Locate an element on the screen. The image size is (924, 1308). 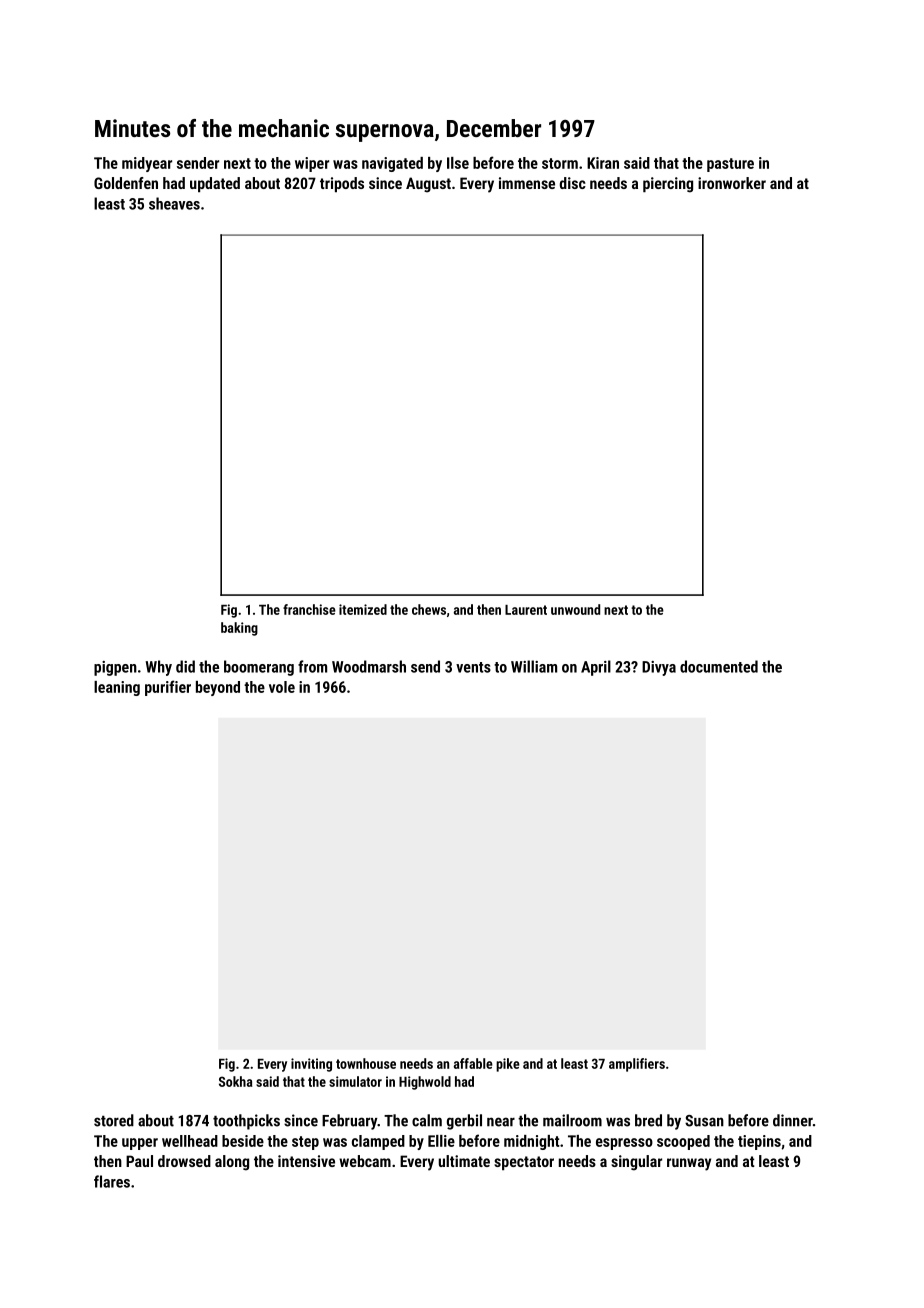
pasture is located at coordinates (730, 165).
